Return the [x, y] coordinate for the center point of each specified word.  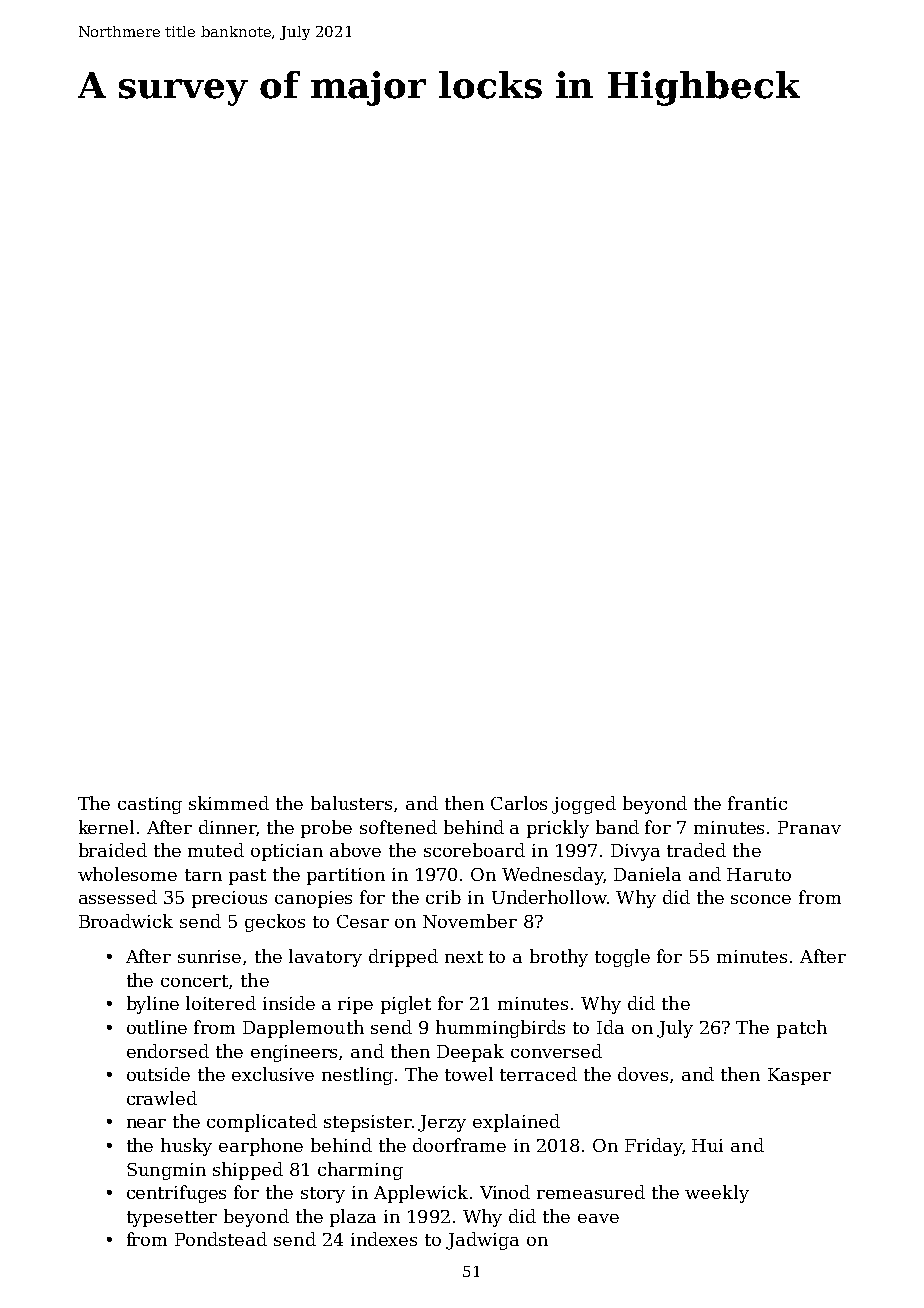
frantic [757, 803]
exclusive [273, 1074]
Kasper [799, 1076]
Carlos [519, 803]
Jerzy [442, 1123]
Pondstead [221, 1239]
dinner [227, 827]
